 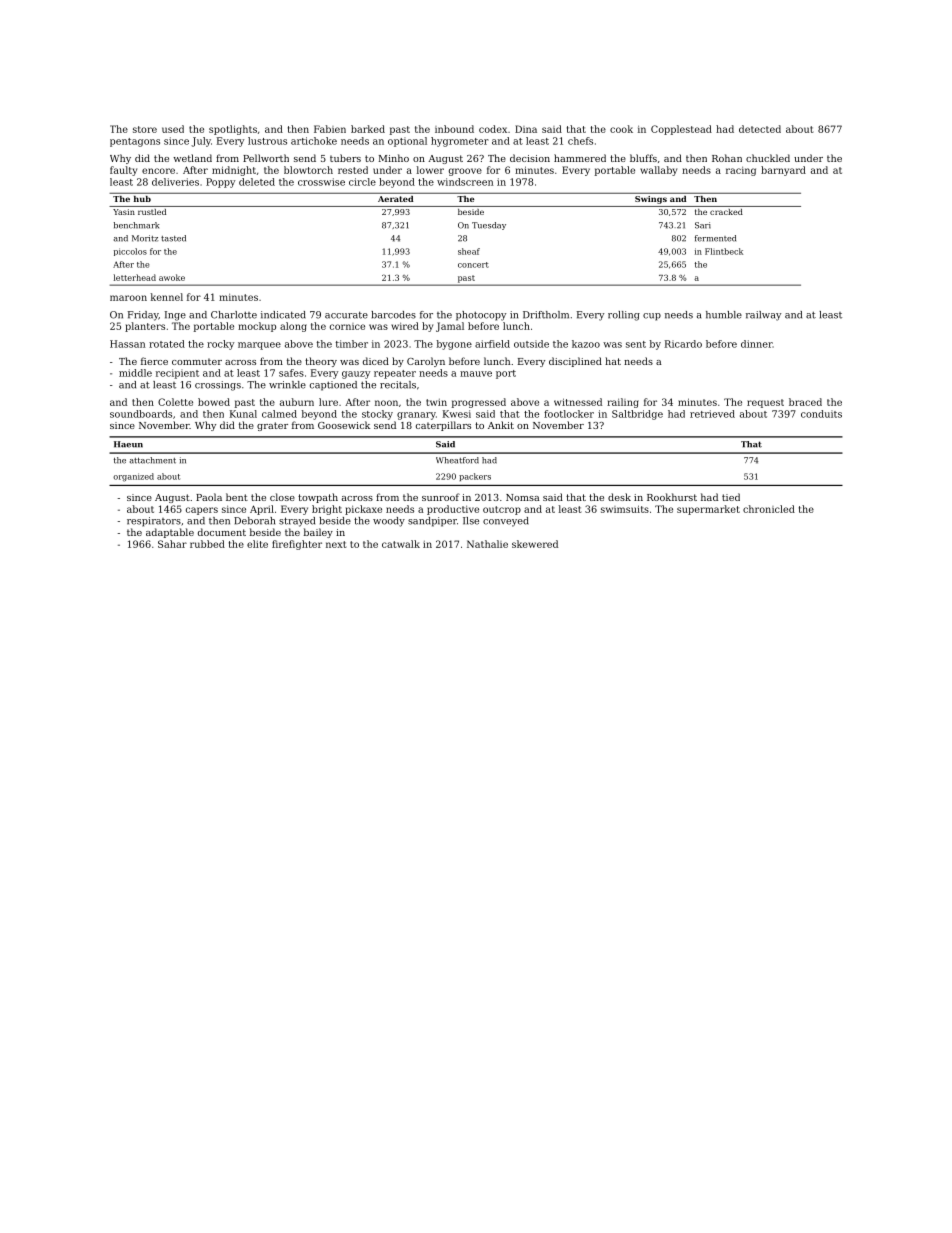 I want to click on tied, so click(x=731, y=497).
